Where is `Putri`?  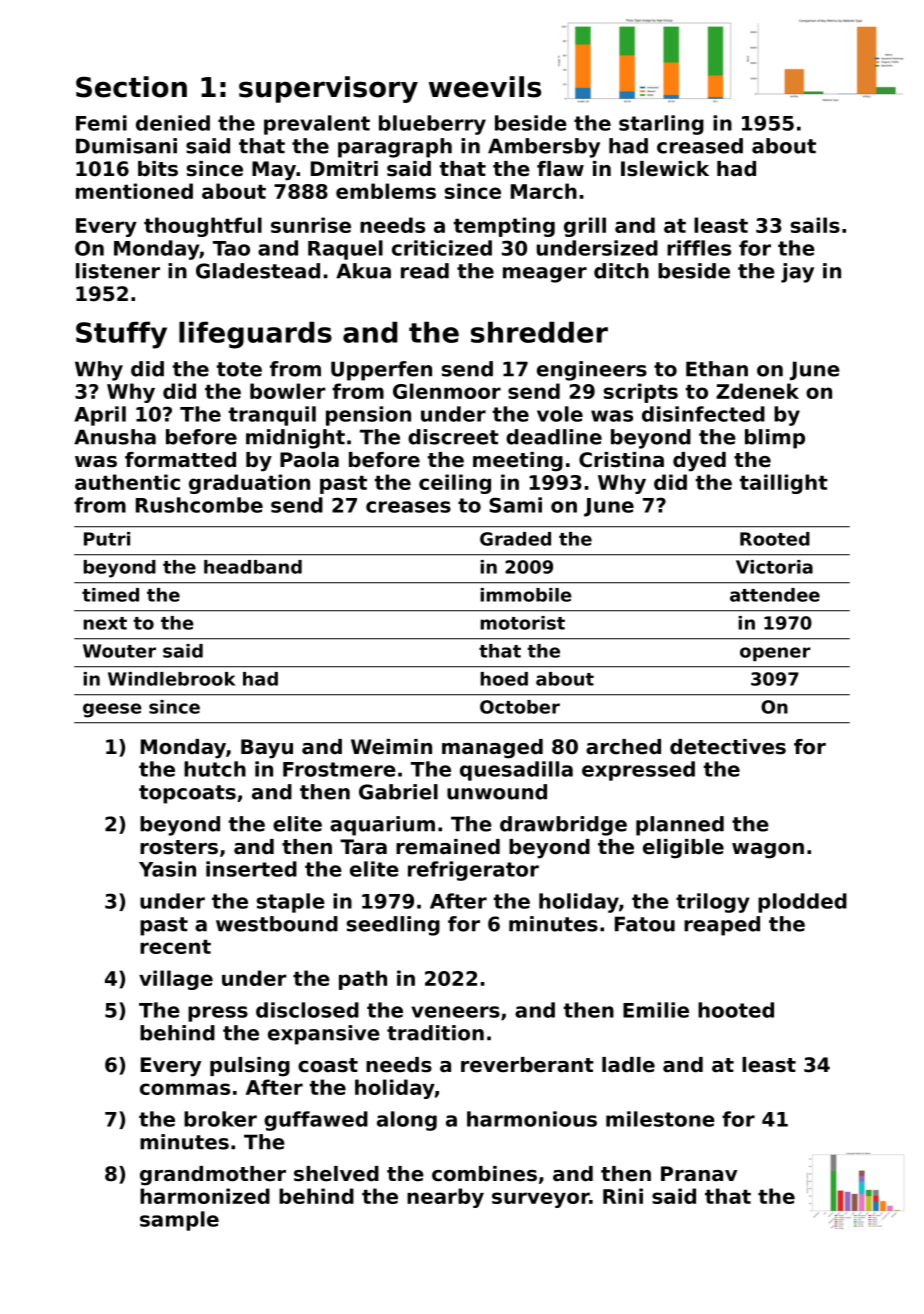
Putri is located at coordinates (107, 539).
